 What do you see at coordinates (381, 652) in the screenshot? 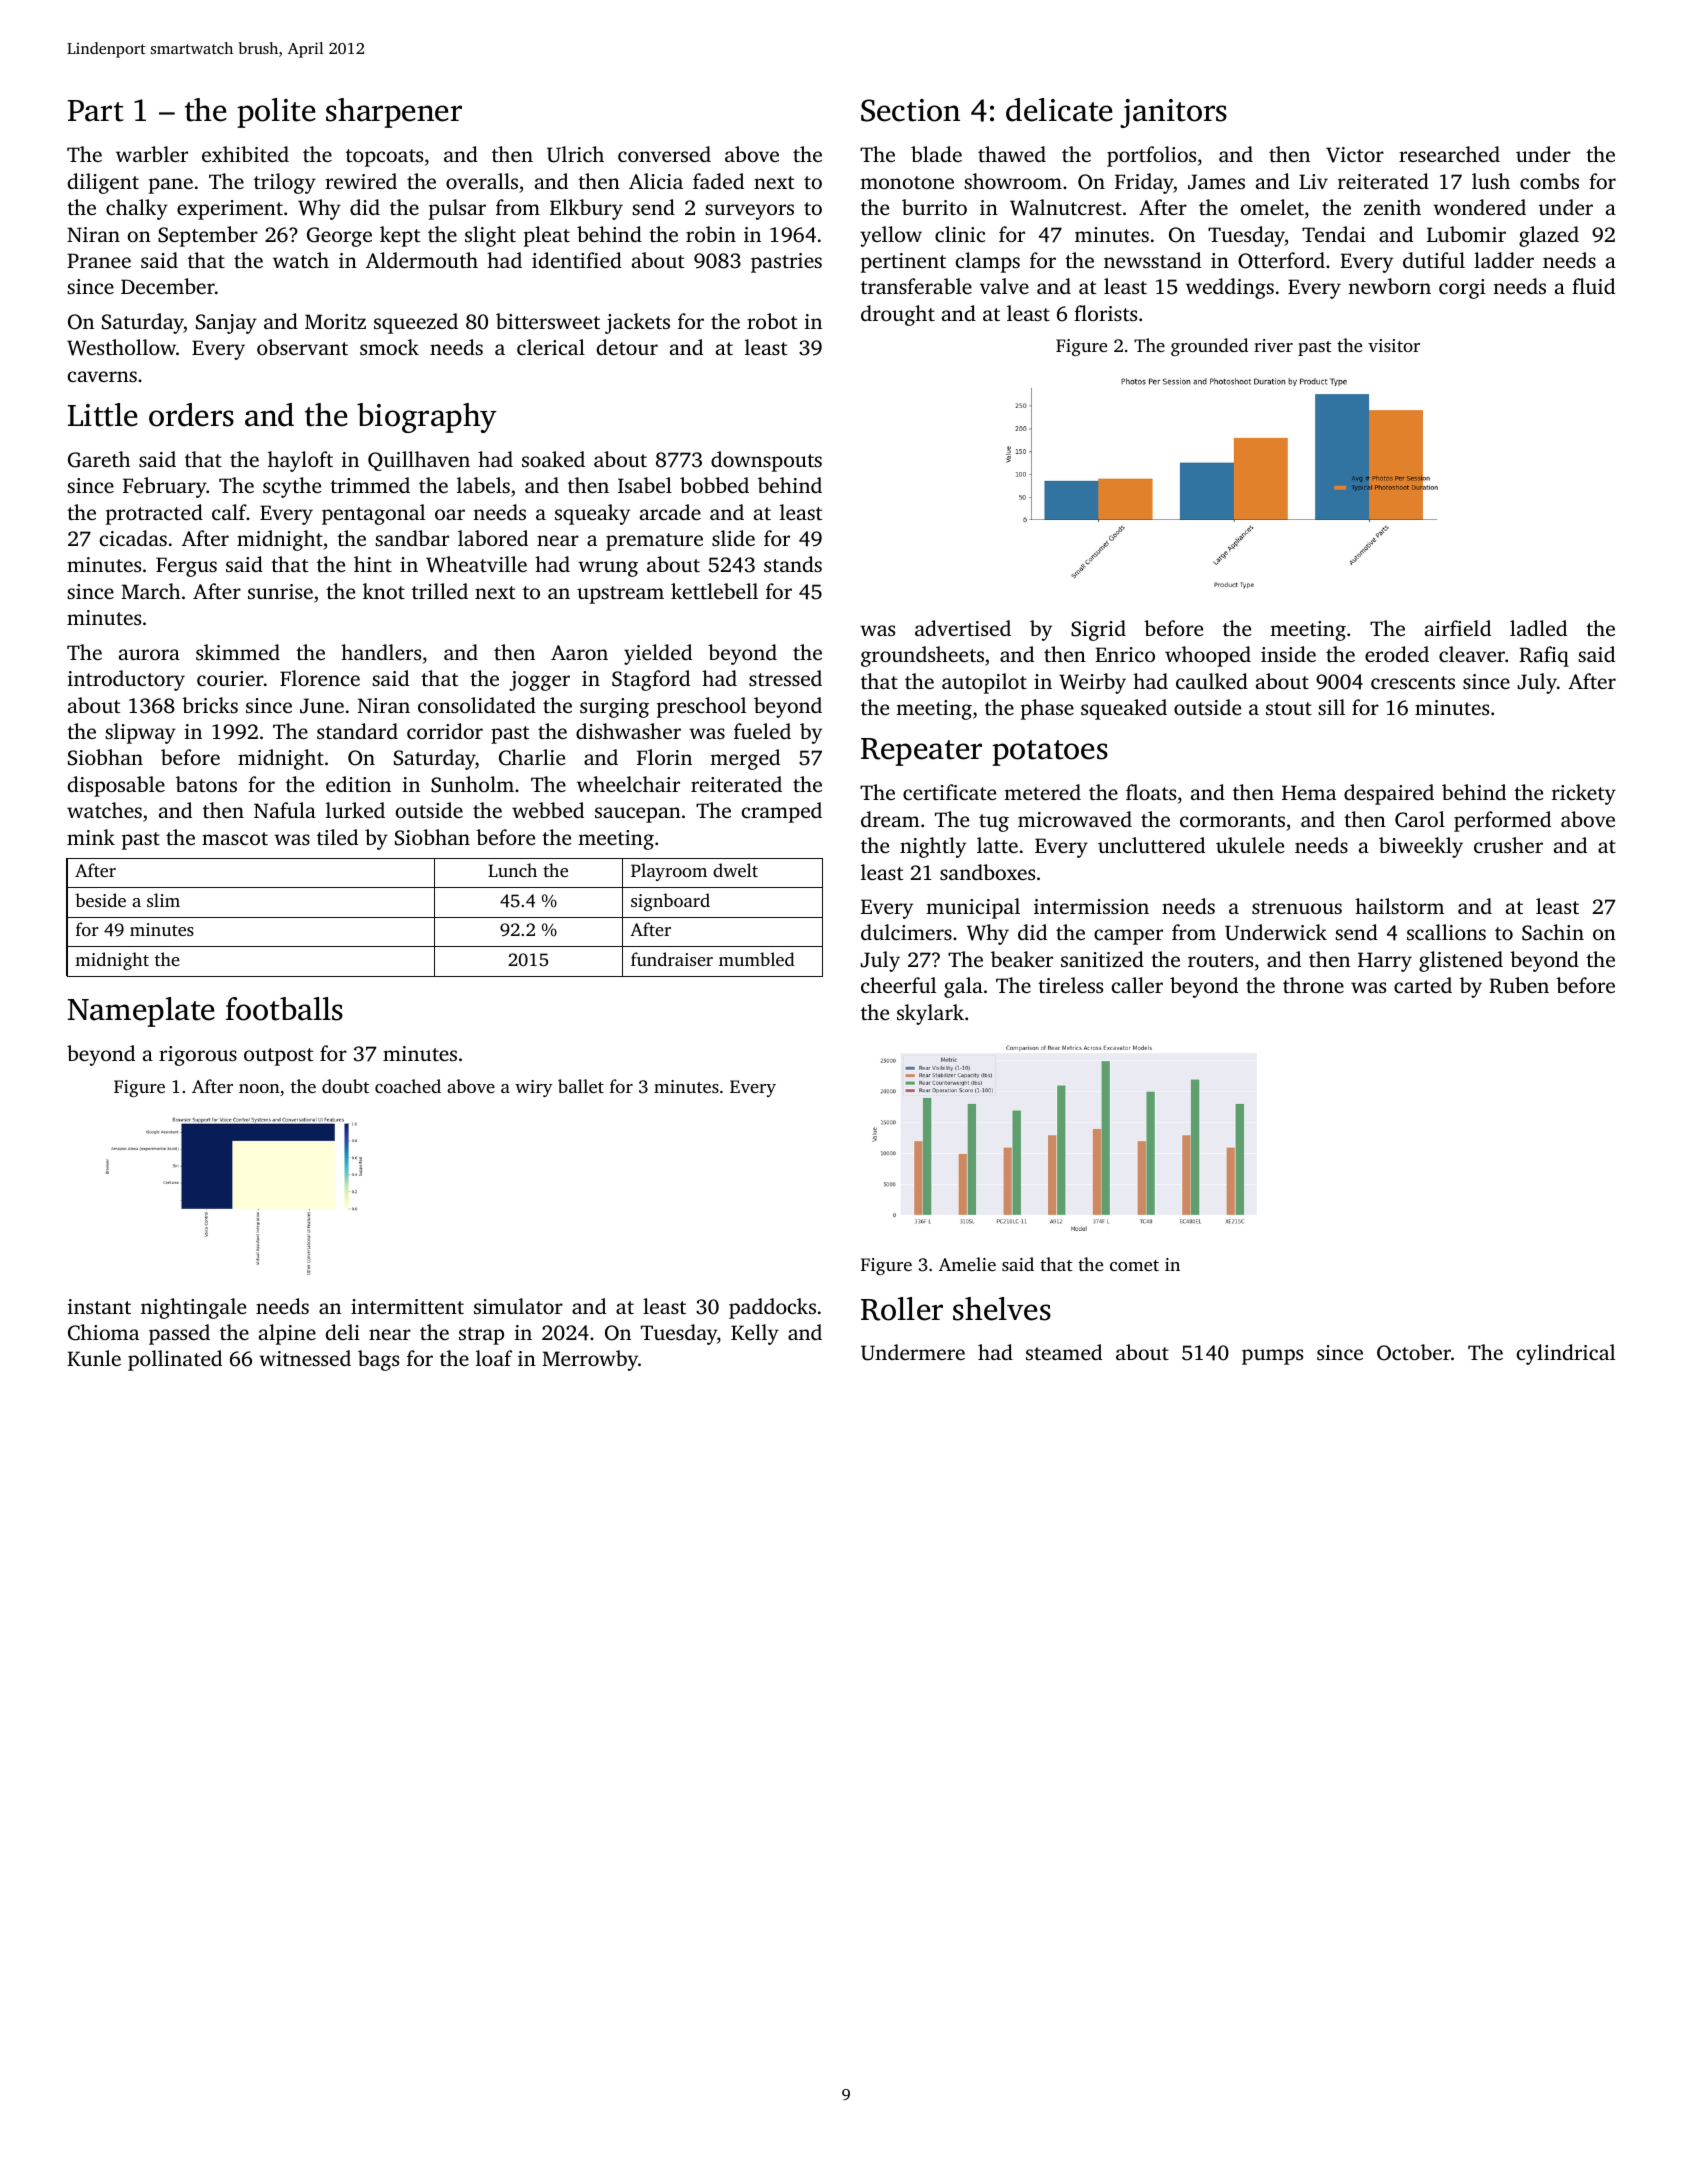
I see `handlers` at bounding box center [381, 652].
